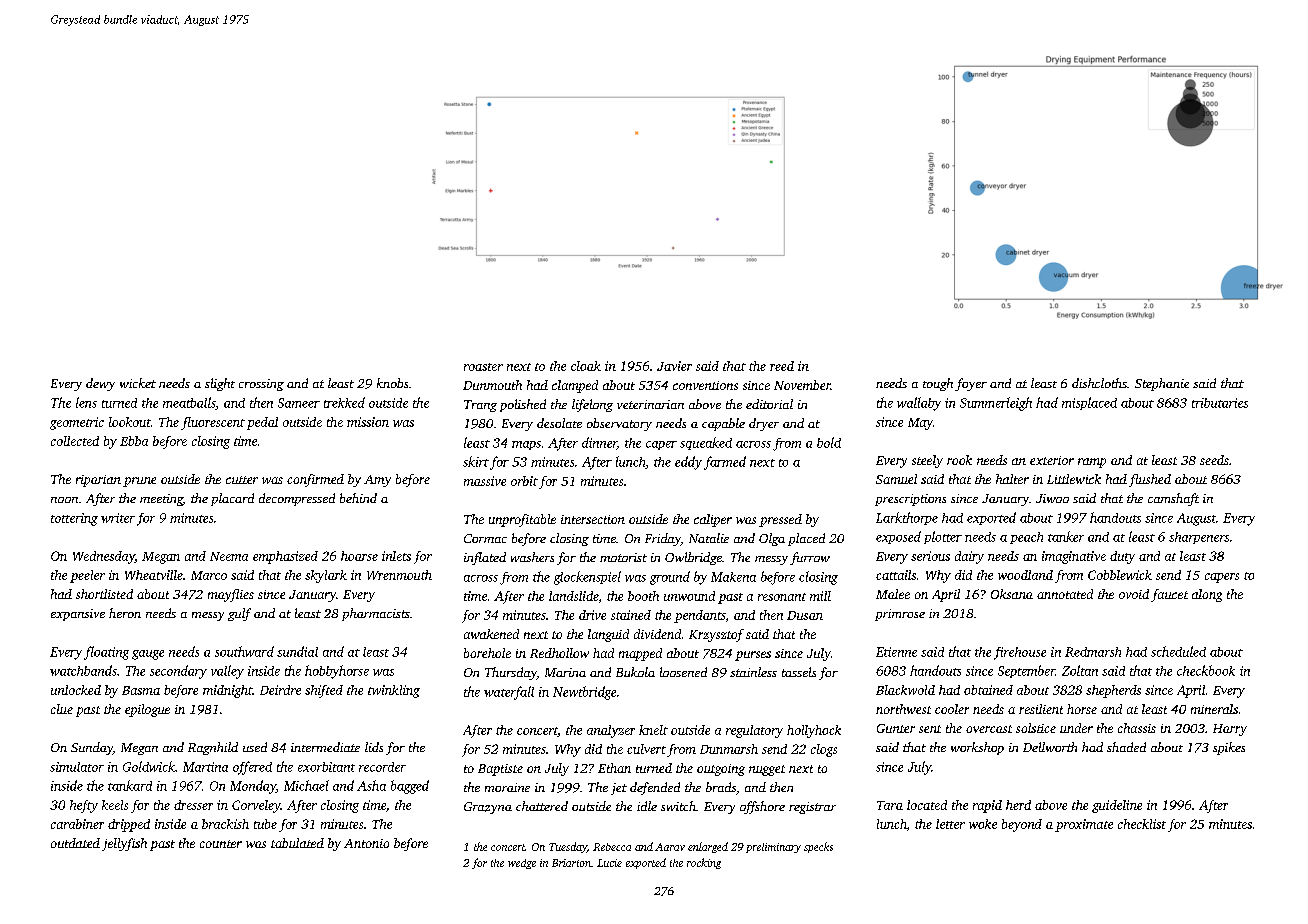 Image resolution: width=1308 pixels, height=924 pixels. I want to click on Oksana, so click(1012, 594).
